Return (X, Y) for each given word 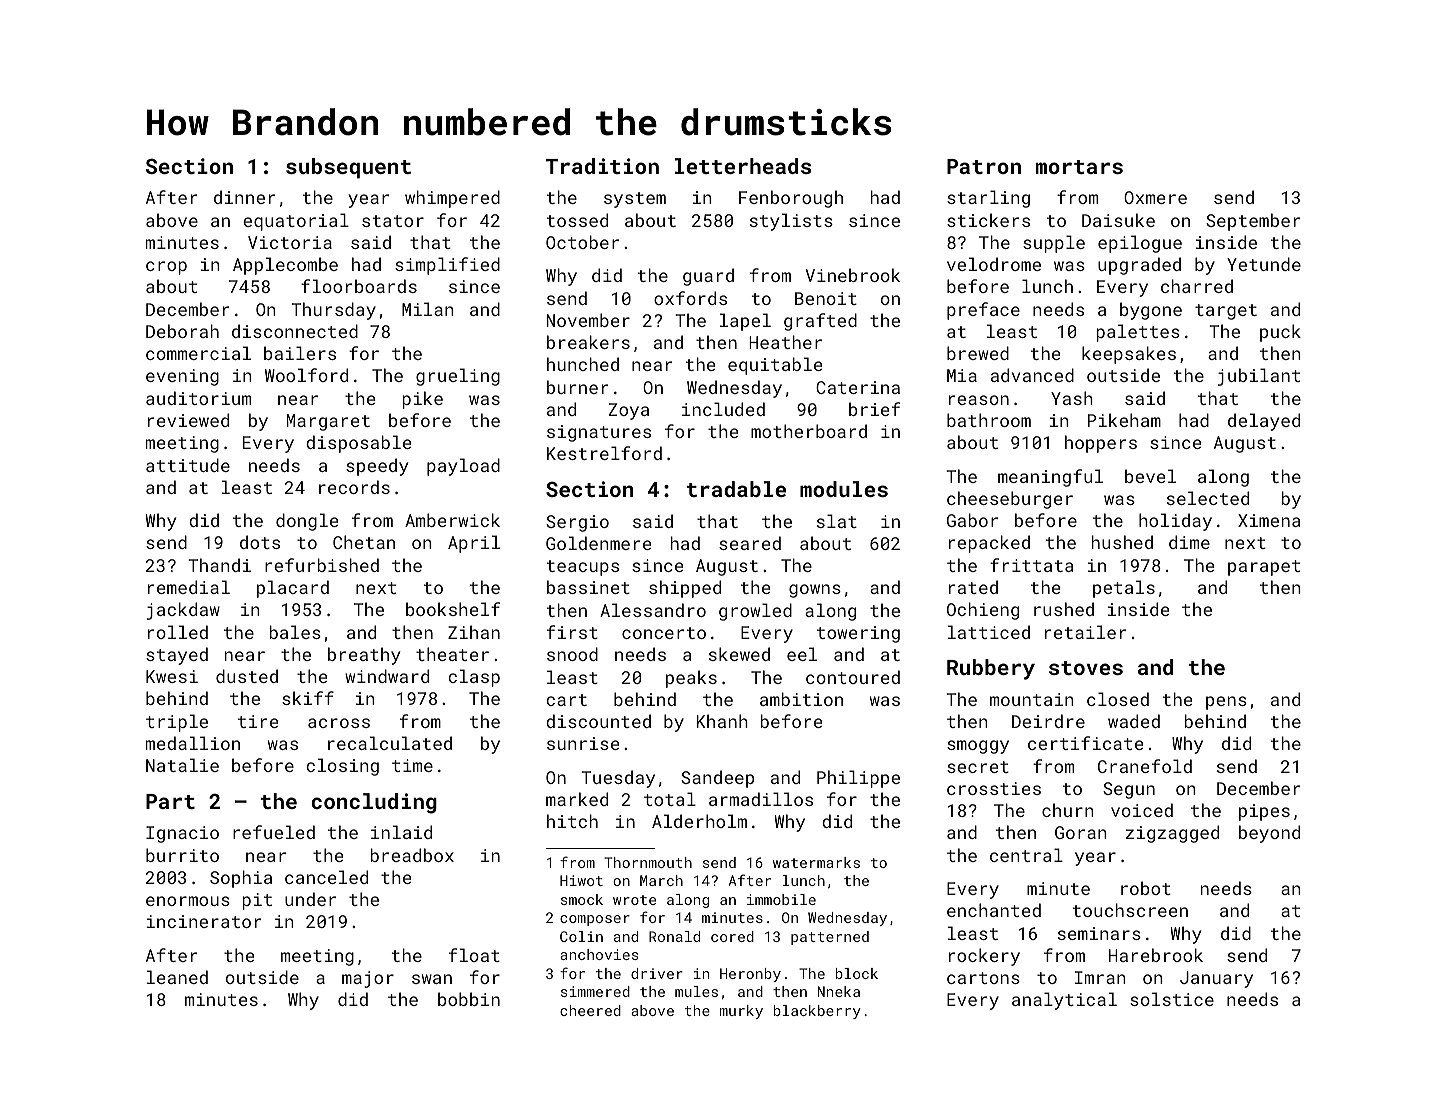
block (857, 973)
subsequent (348, 168)
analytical (1064, 1001)
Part (170, 801)
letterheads (743, 166)
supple (1054, 244)
